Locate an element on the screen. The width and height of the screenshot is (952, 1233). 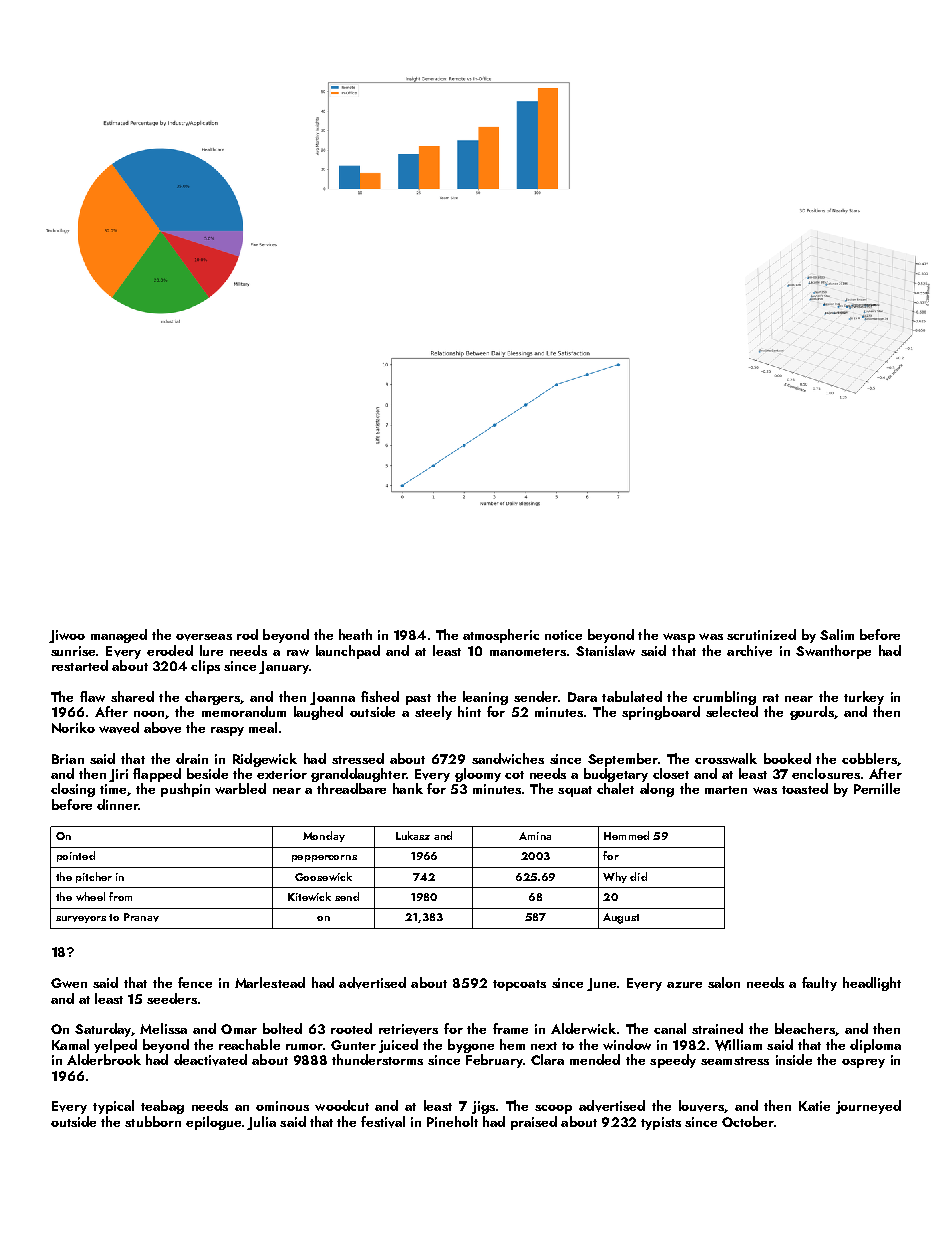
heath is located at coordinates (355, 634).
